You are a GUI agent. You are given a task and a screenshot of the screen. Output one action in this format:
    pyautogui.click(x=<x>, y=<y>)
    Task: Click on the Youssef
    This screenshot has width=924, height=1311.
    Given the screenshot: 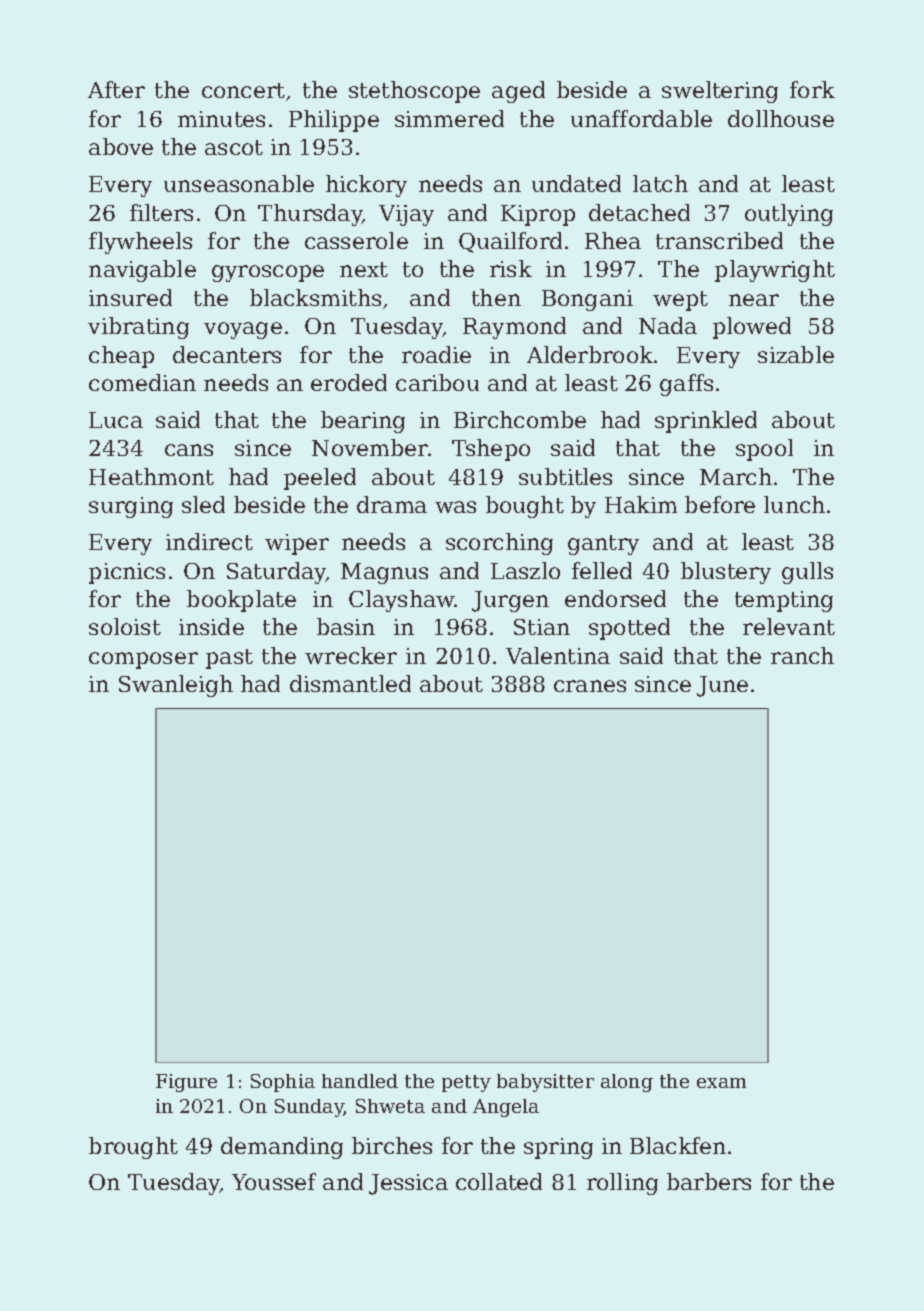 What is the action you would take?
    pyautogui.click(x=274, y=1181)
